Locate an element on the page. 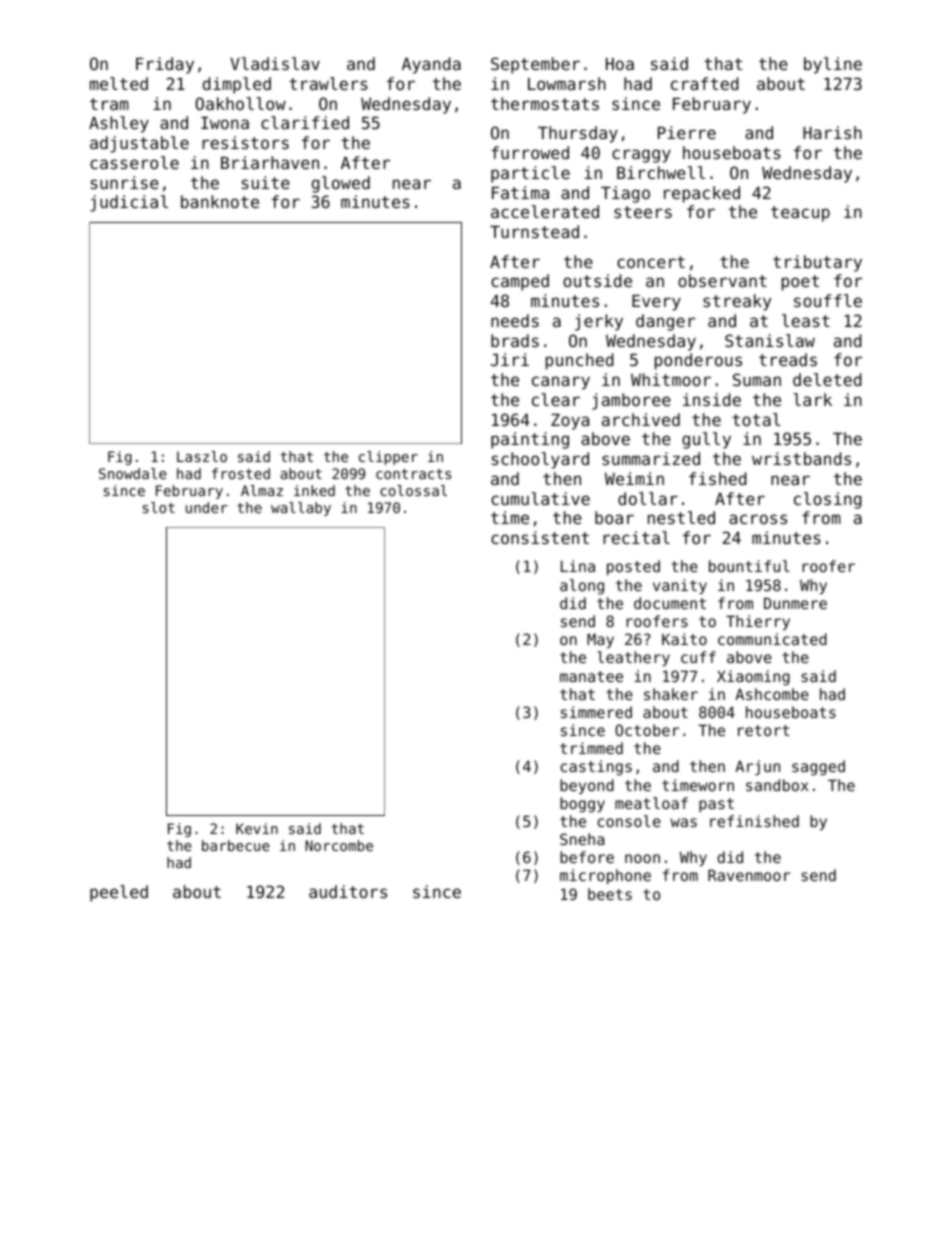  Friday is located at coordinates (165, 65).
